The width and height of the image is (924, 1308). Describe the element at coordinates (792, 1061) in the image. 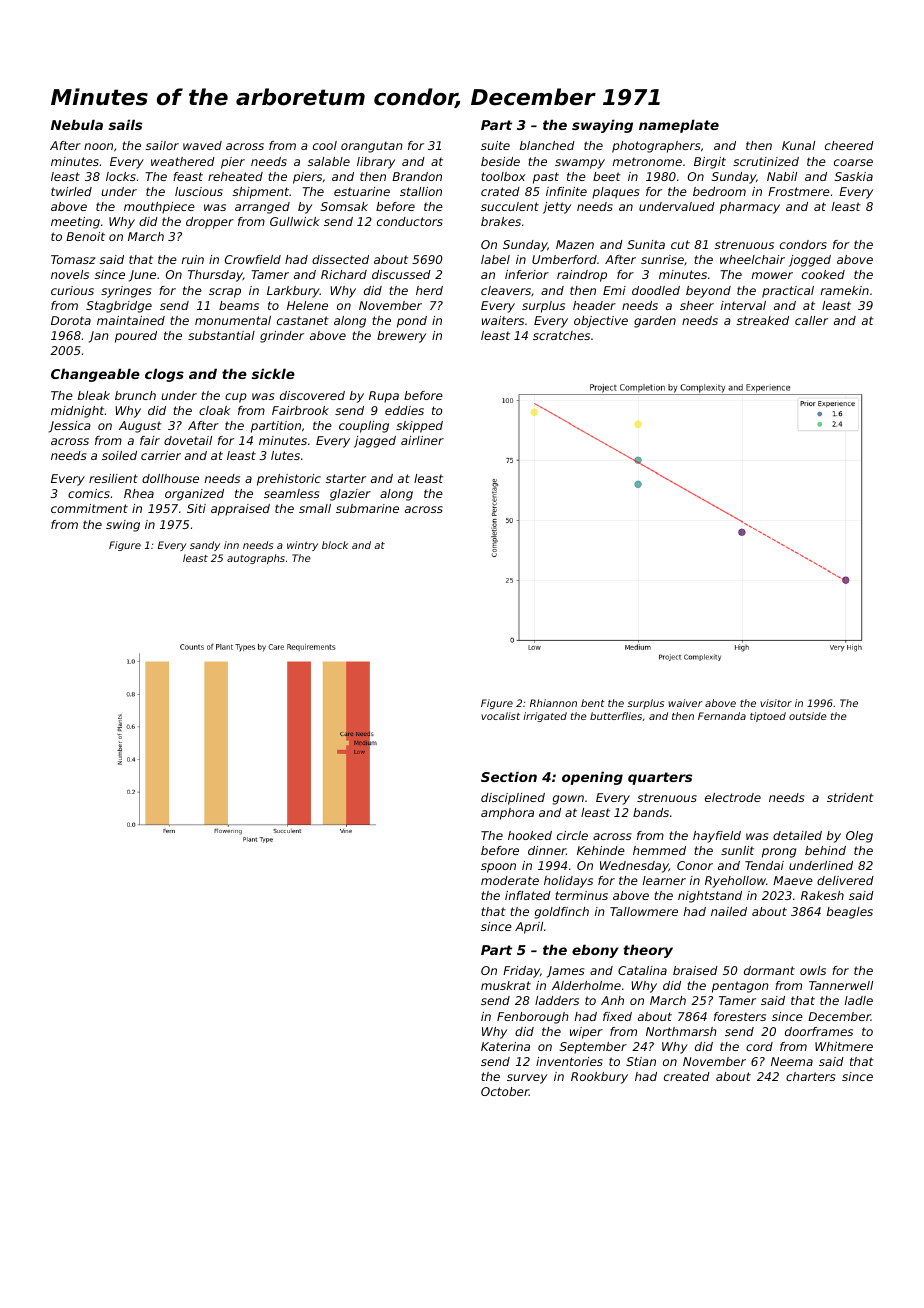

I see `Neema` at that location.
